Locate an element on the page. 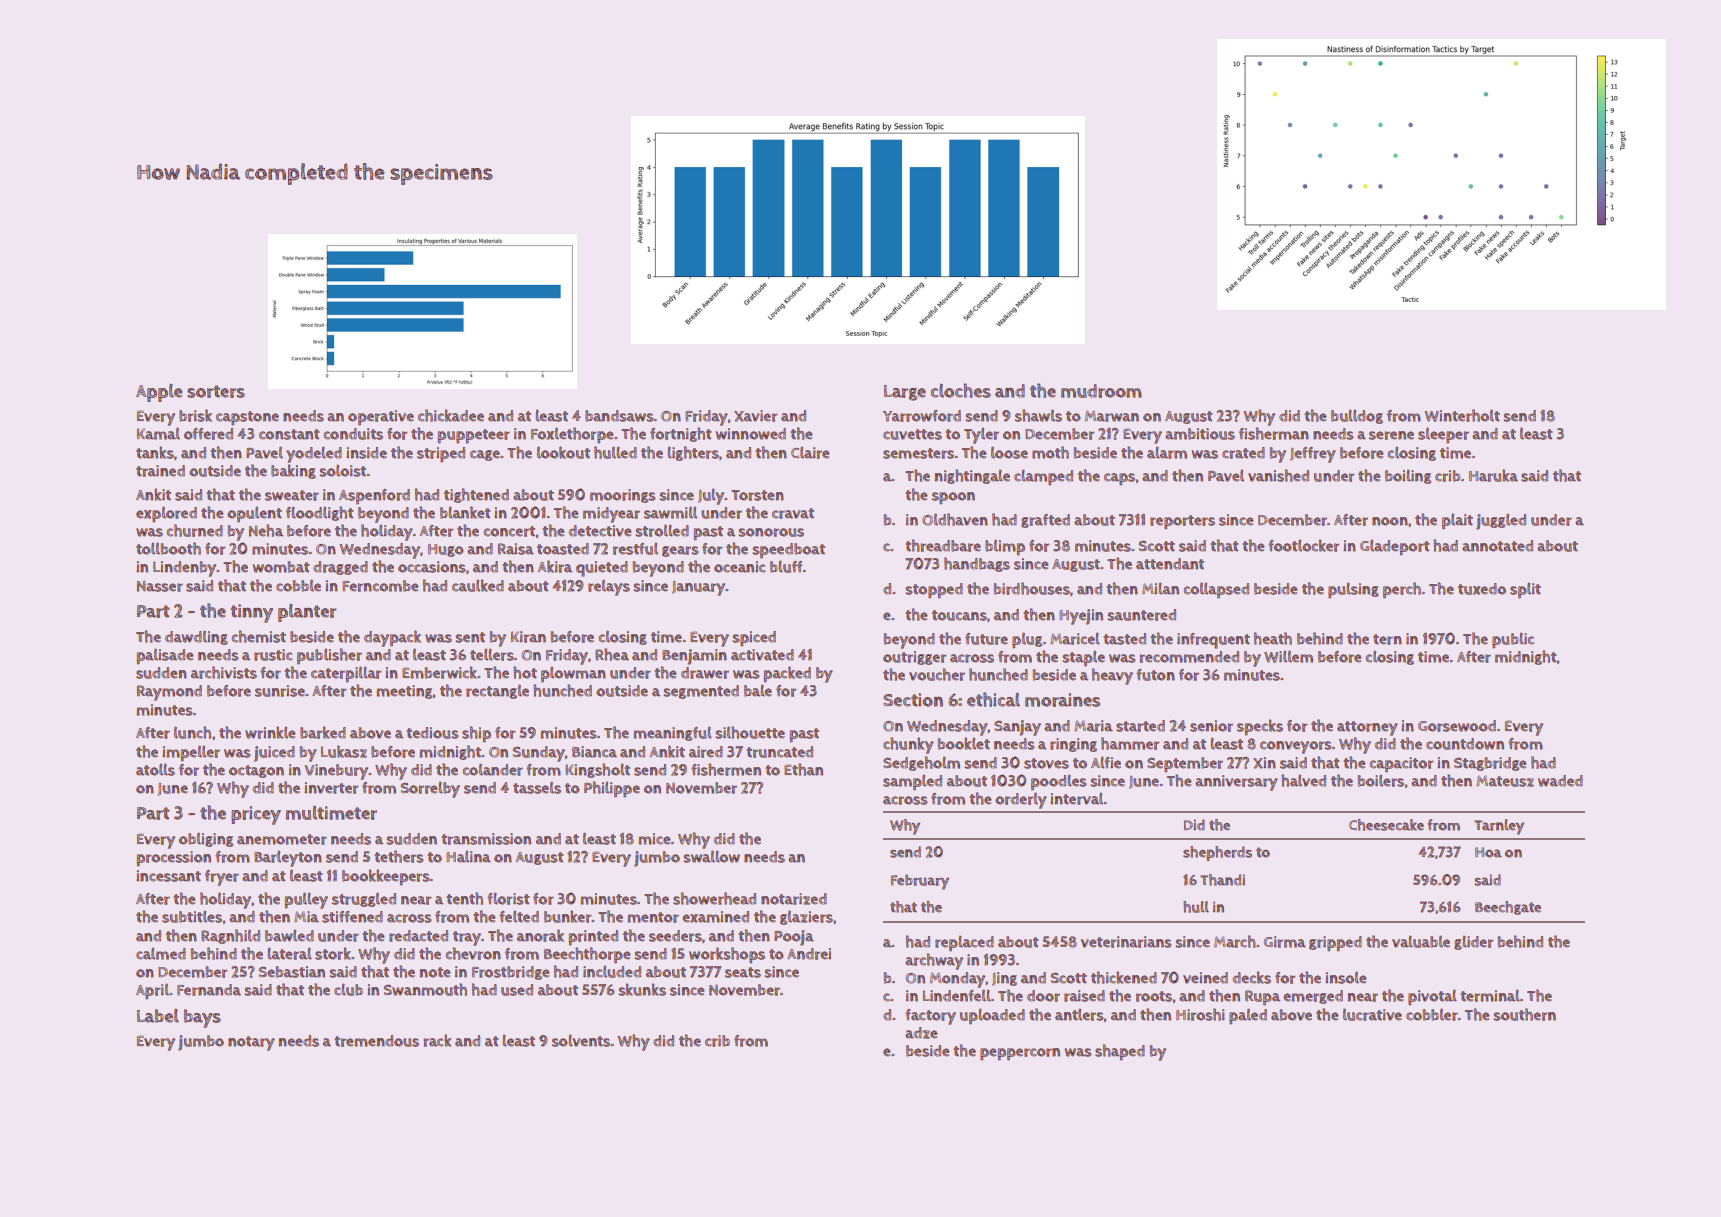  included is located at coordinates (612, 971).
